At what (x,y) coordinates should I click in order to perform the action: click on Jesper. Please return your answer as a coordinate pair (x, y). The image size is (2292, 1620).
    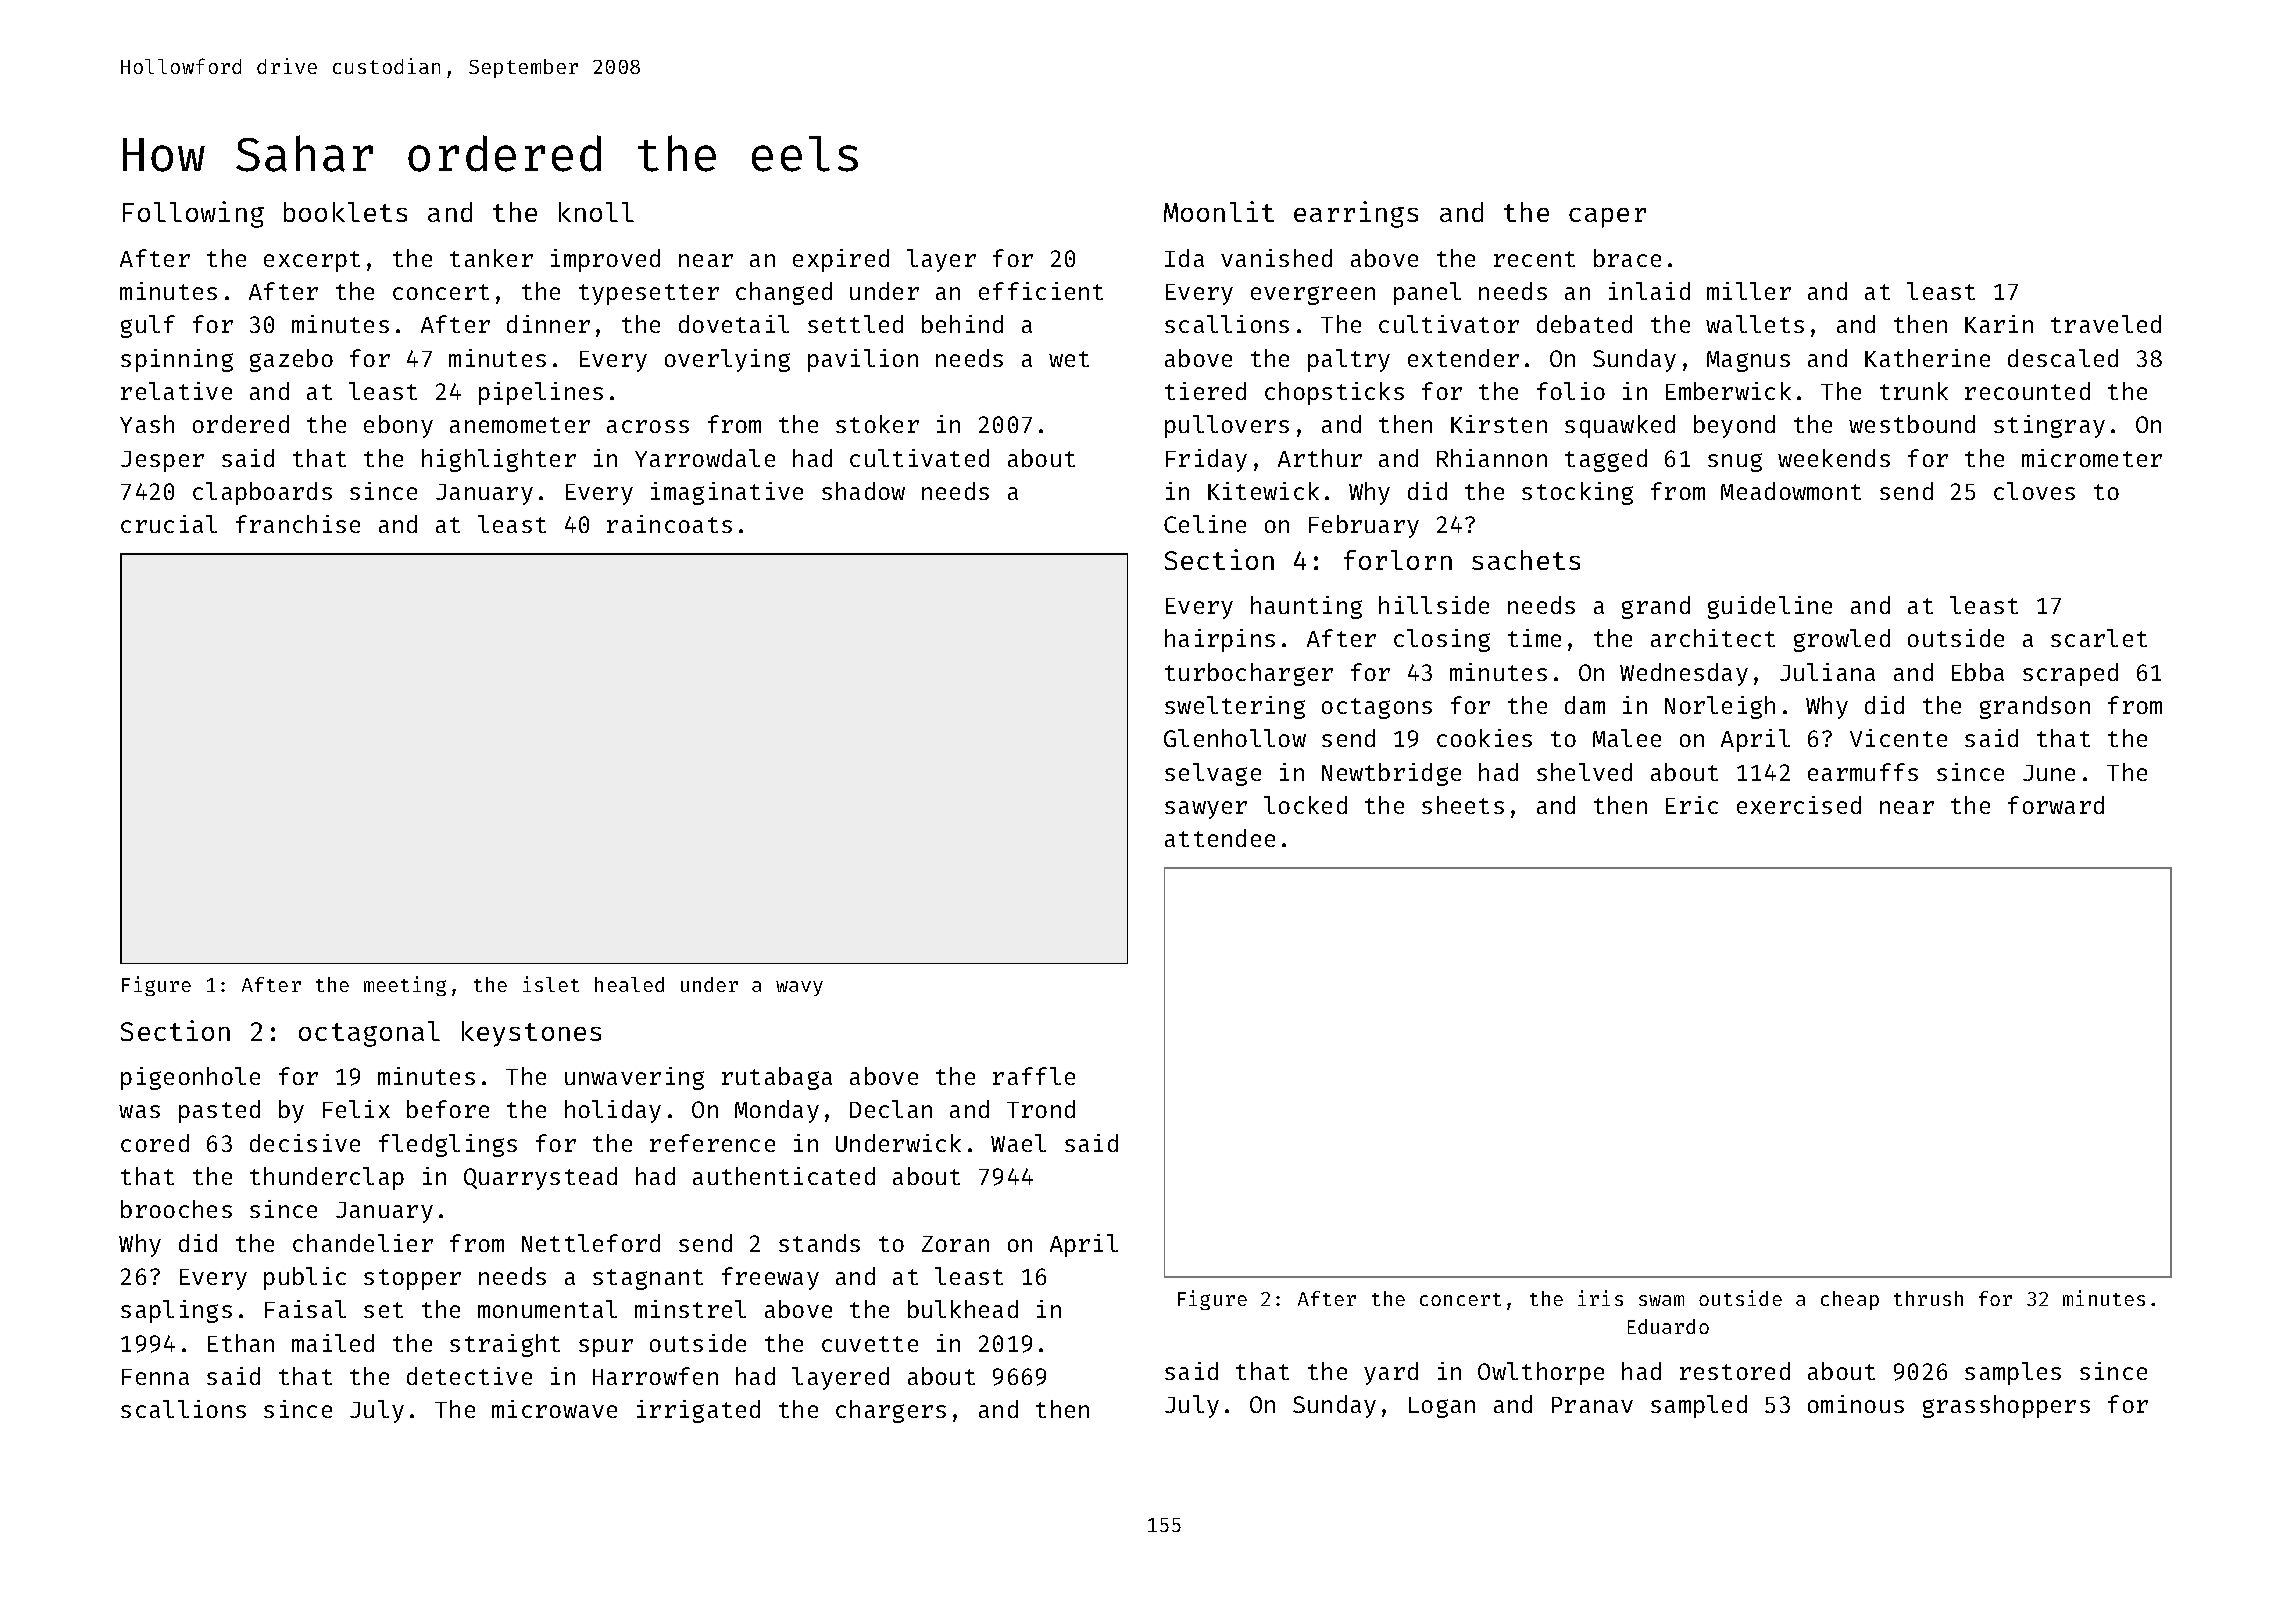
    Looking at the image, I should click on (162, 461).
